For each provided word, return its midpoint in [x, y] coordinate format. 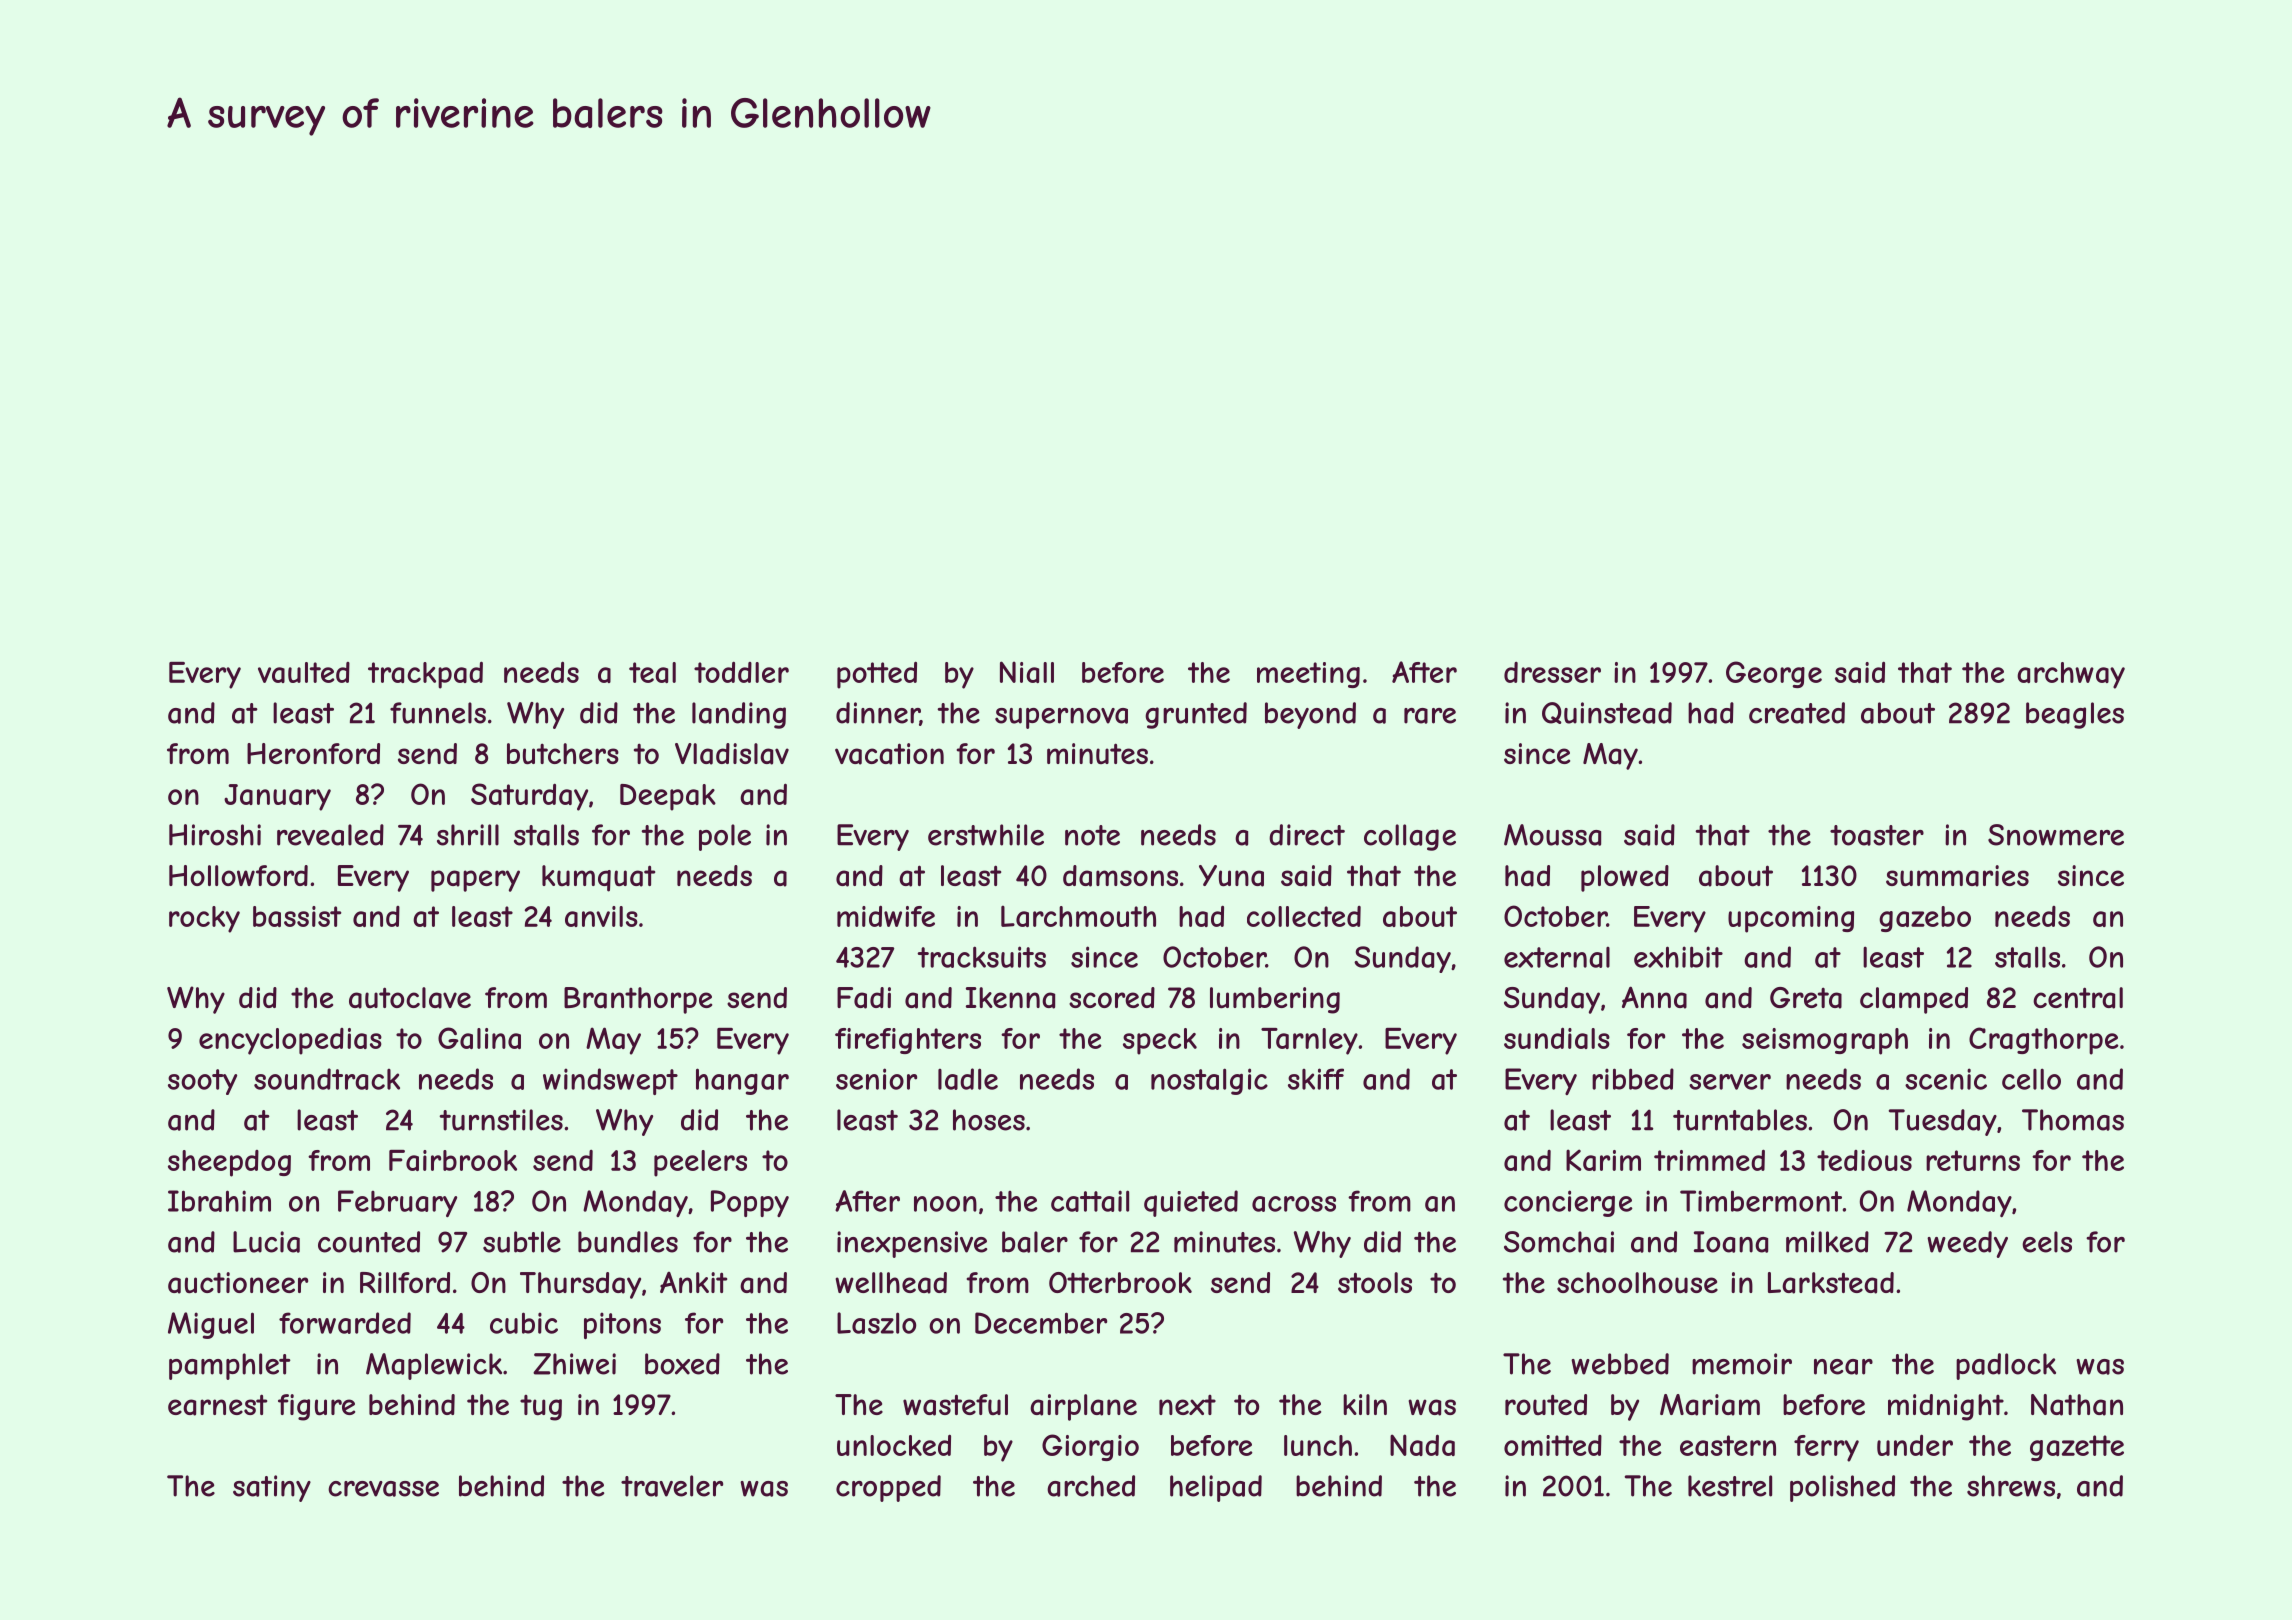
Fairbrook [453, 1160]
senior [876, 1079]
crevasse [383, 1489]
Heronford [313, 753]
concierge [1568, 1203]
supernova [1061, 718]
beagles [2075, 715]
